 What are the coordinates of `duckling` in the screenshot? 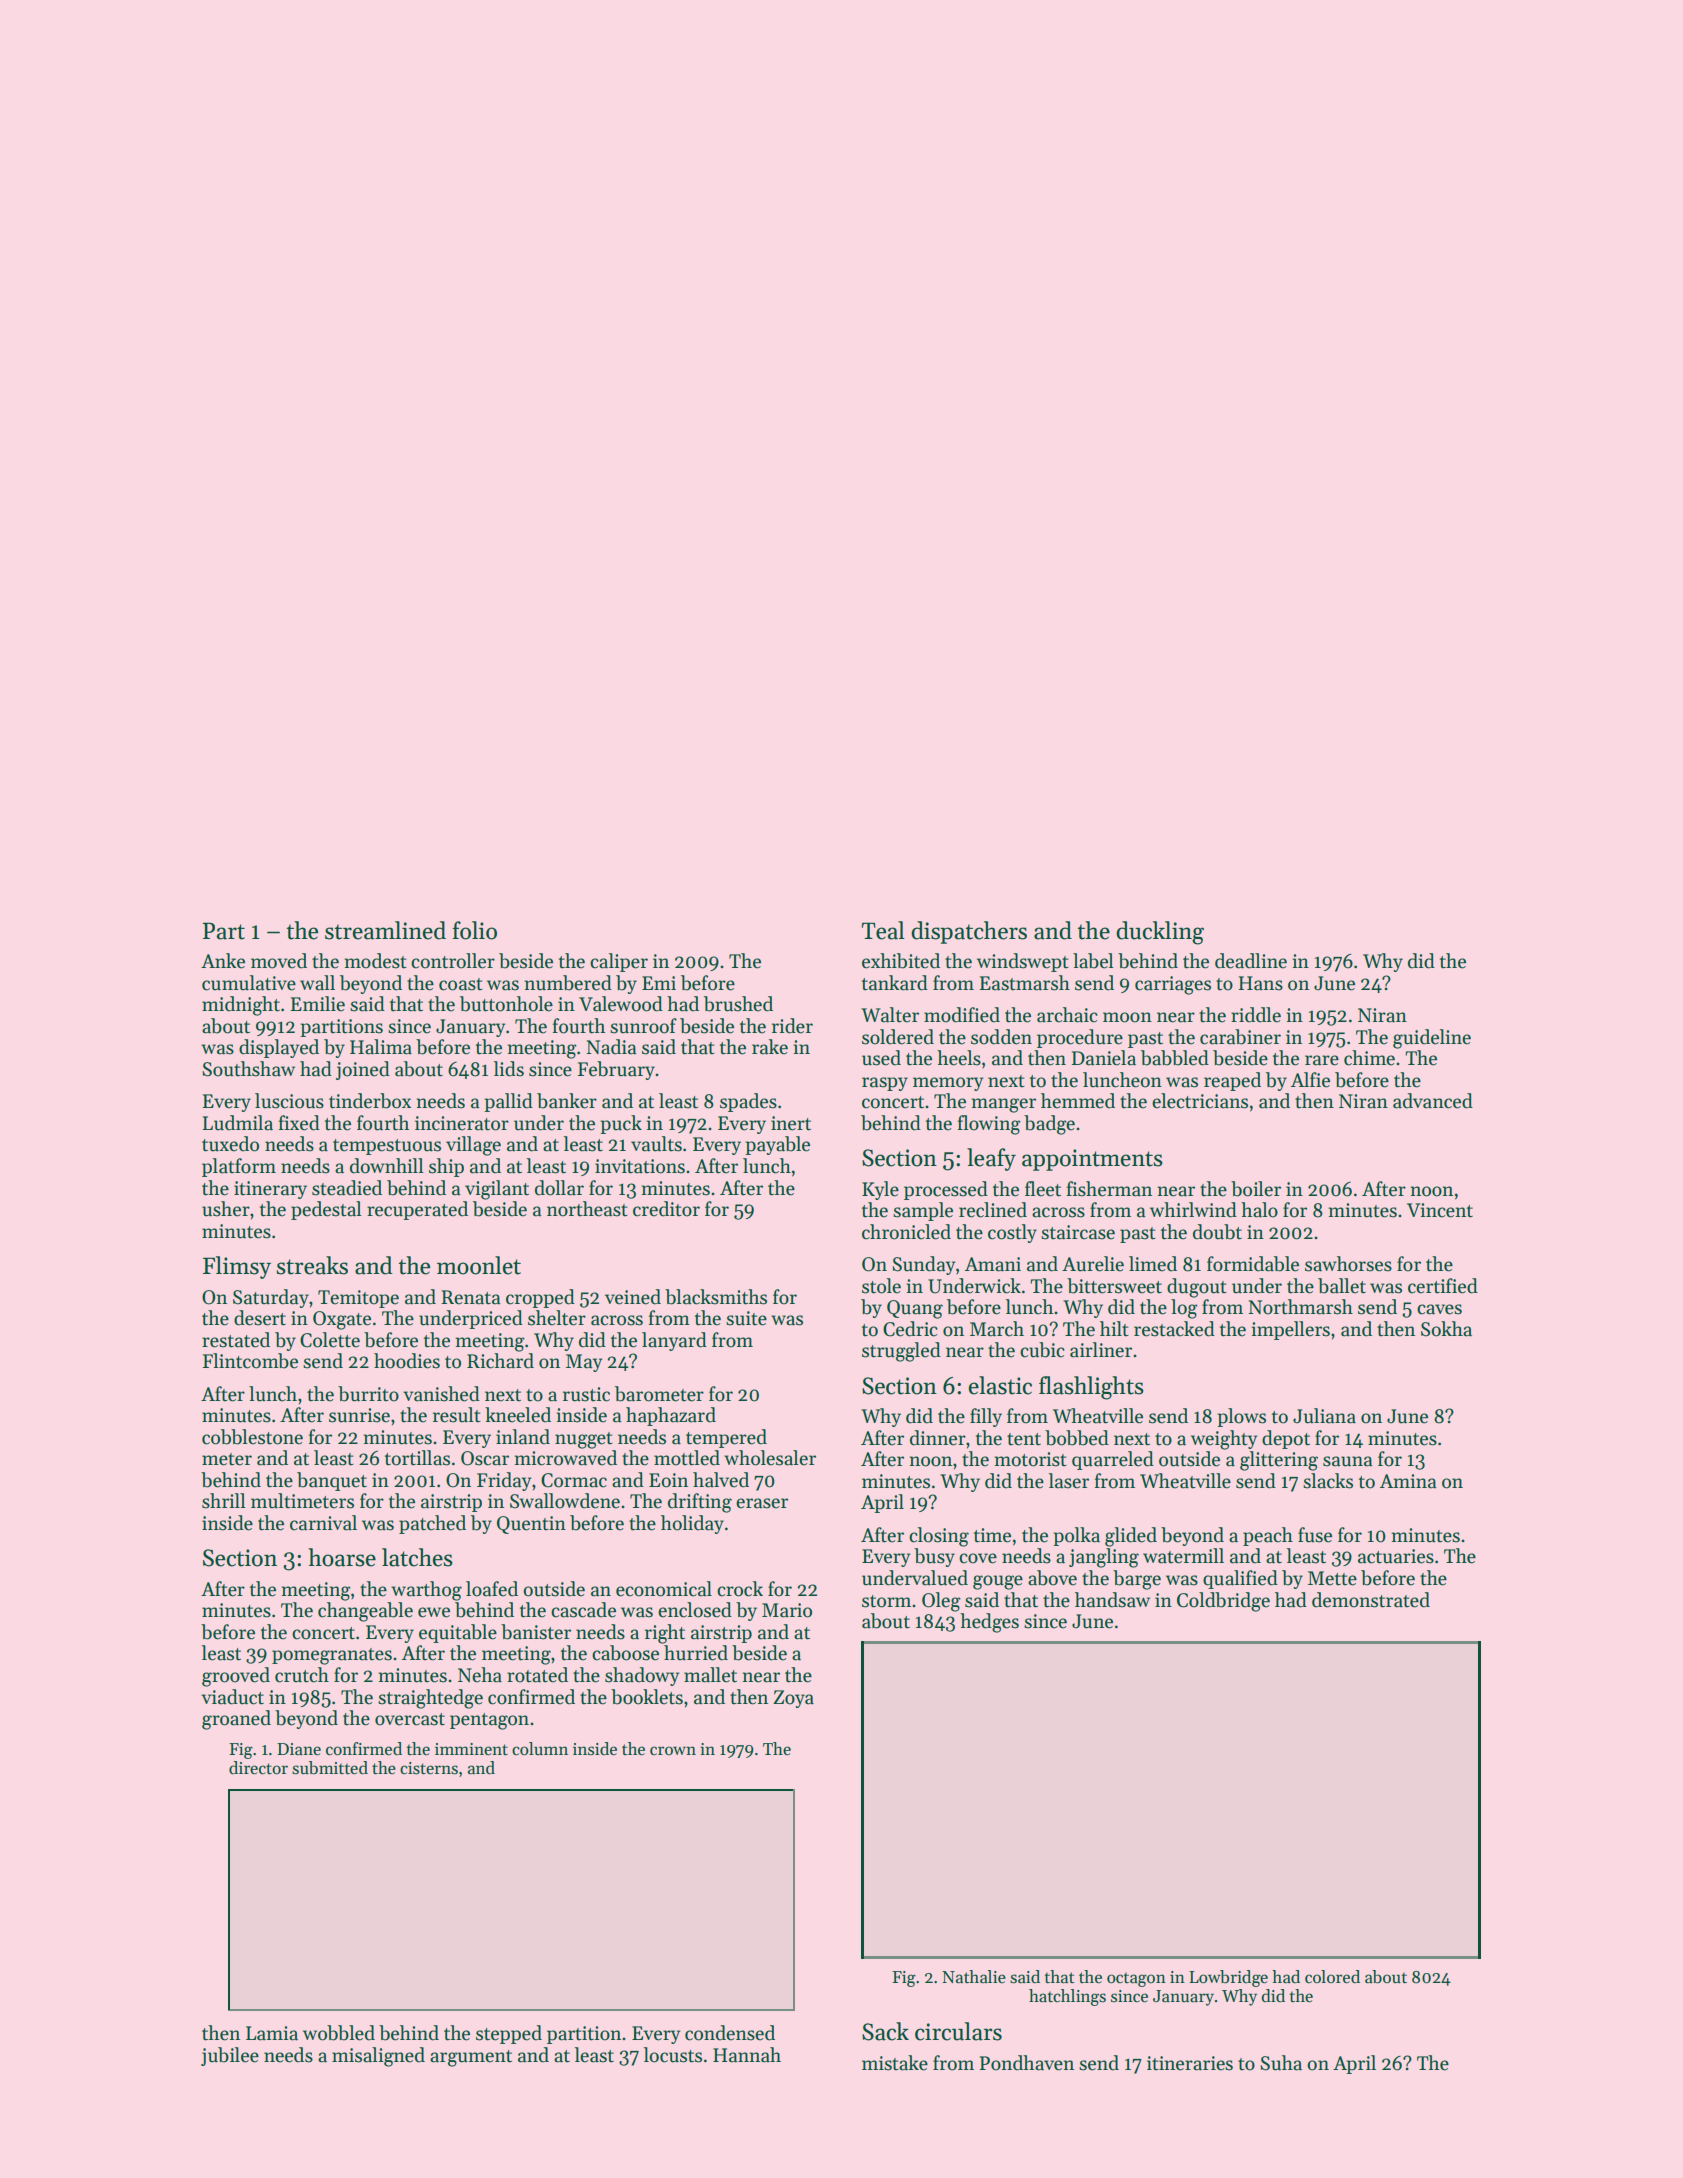 It's located at (1160, 933).
